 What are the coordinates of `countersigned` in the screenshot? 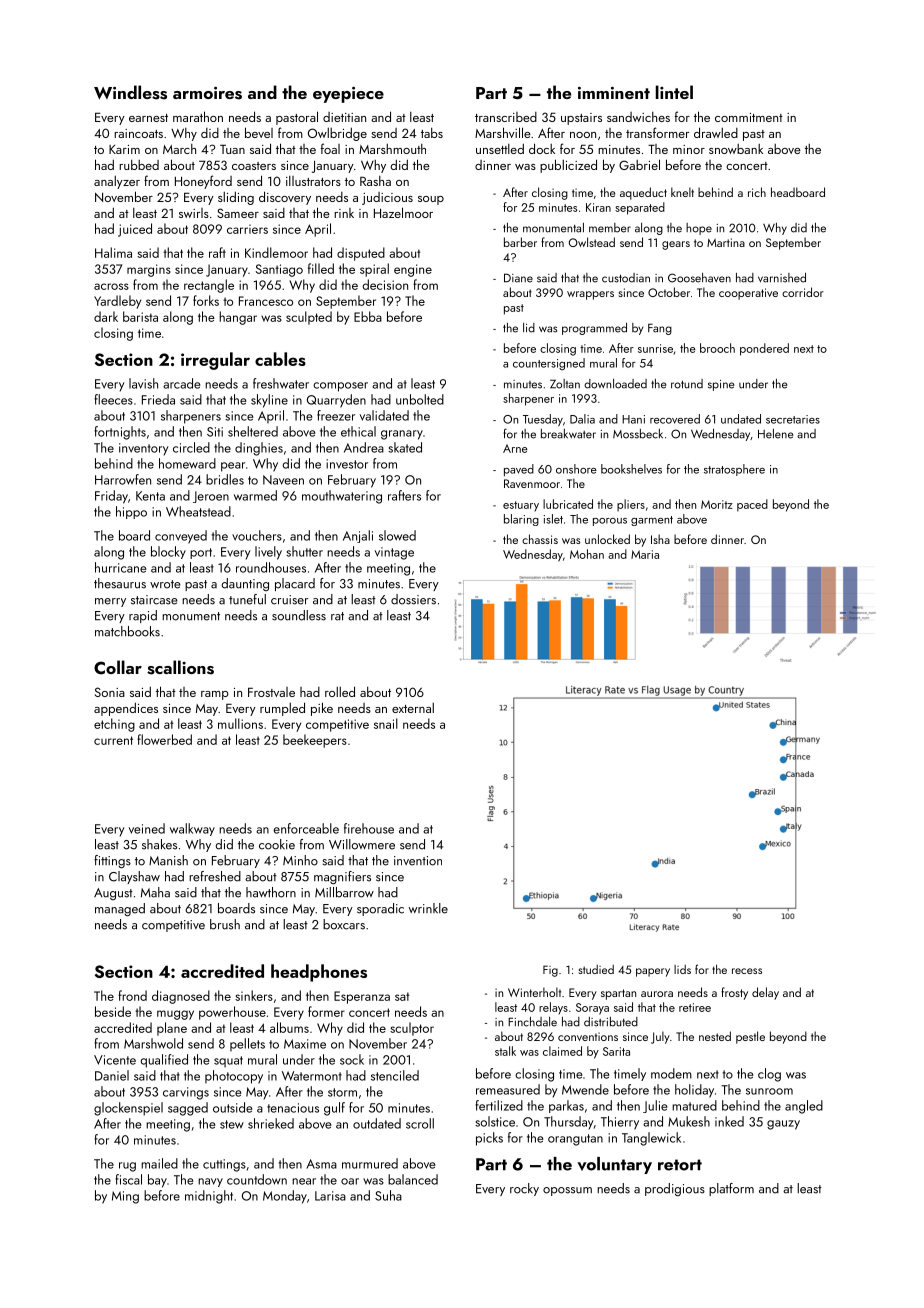 It's located at (549, 364).
